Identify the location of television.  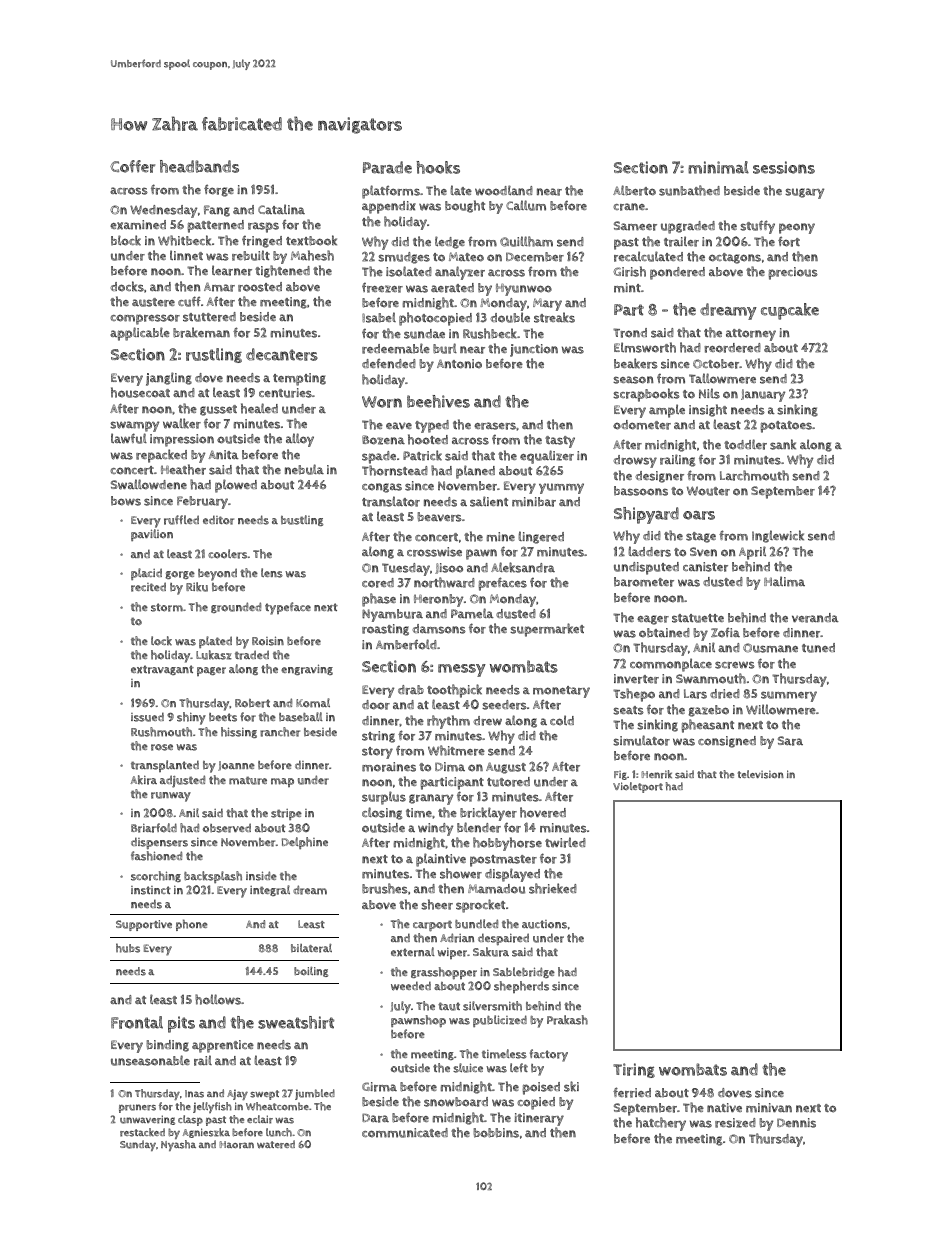
(761, 774).
